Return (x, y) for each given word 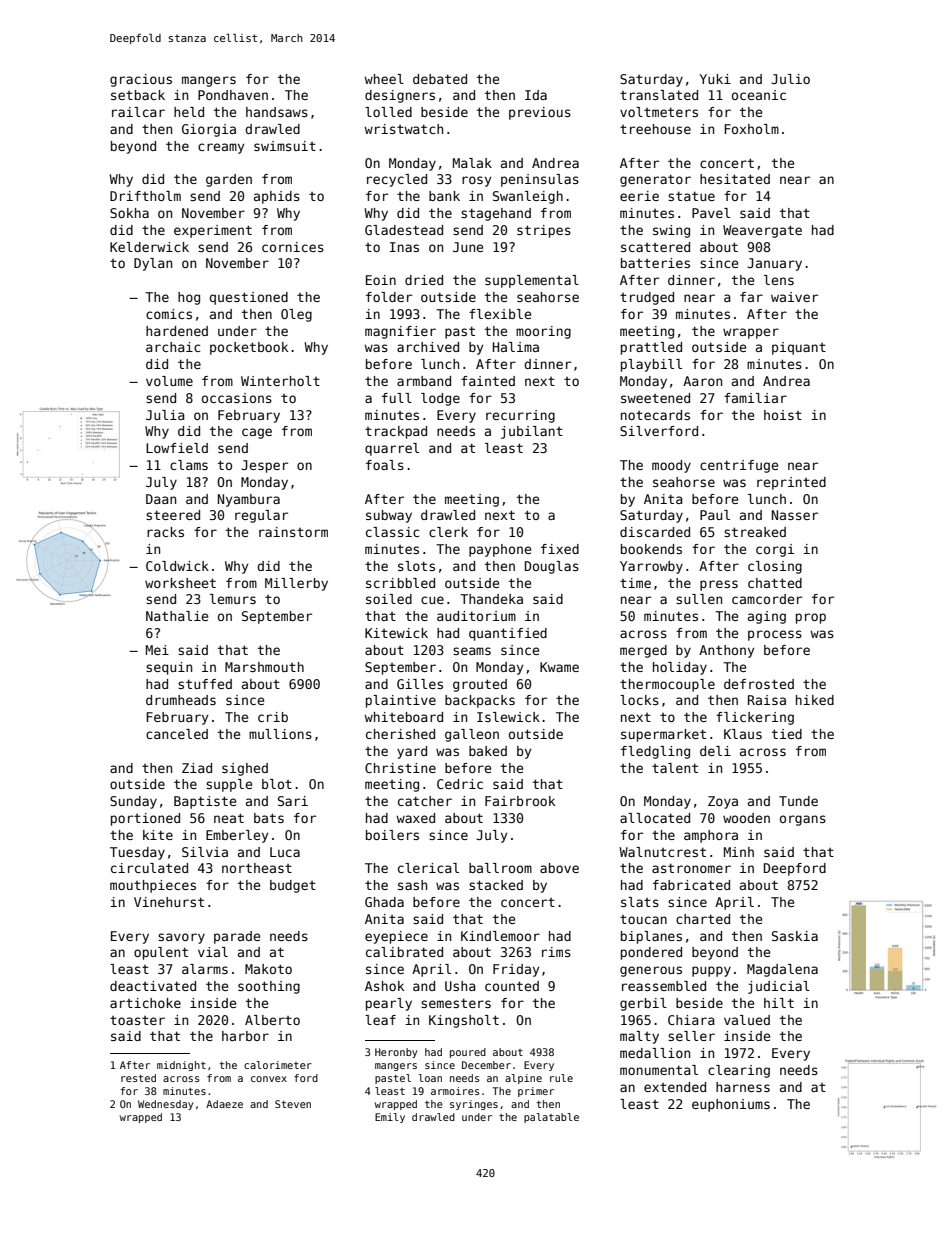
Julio (790, 79)
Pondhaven (233, 95)
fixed (560, 549)
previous (540, 113)
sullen (699, 599)
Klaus (743, 734)
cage (257, 433)
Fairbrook (520, 801)
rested (138, 1078)
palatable (551, 1118)
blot (277, 784)
